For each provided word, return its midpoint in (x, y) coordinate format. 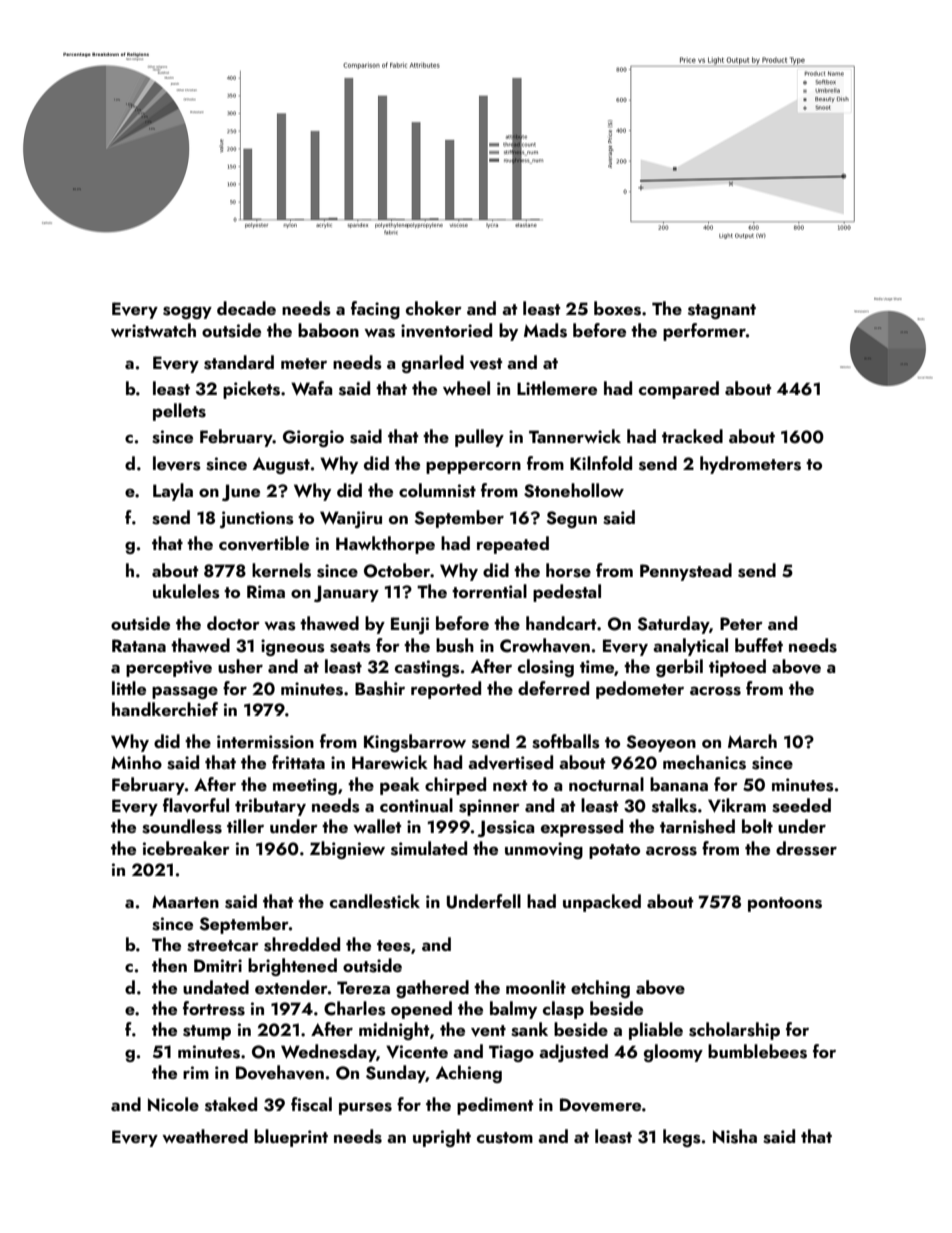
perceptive (169, 668)
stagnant (722, 311)
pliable (656, 1031)
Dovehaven (280, 1072)
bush (455, 645)
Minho (136, 762)
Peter (741, 623)
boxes (617, 308)
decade (246, 308)
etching (600, 989)
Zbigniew (347, 850)
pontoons (785, 904)
